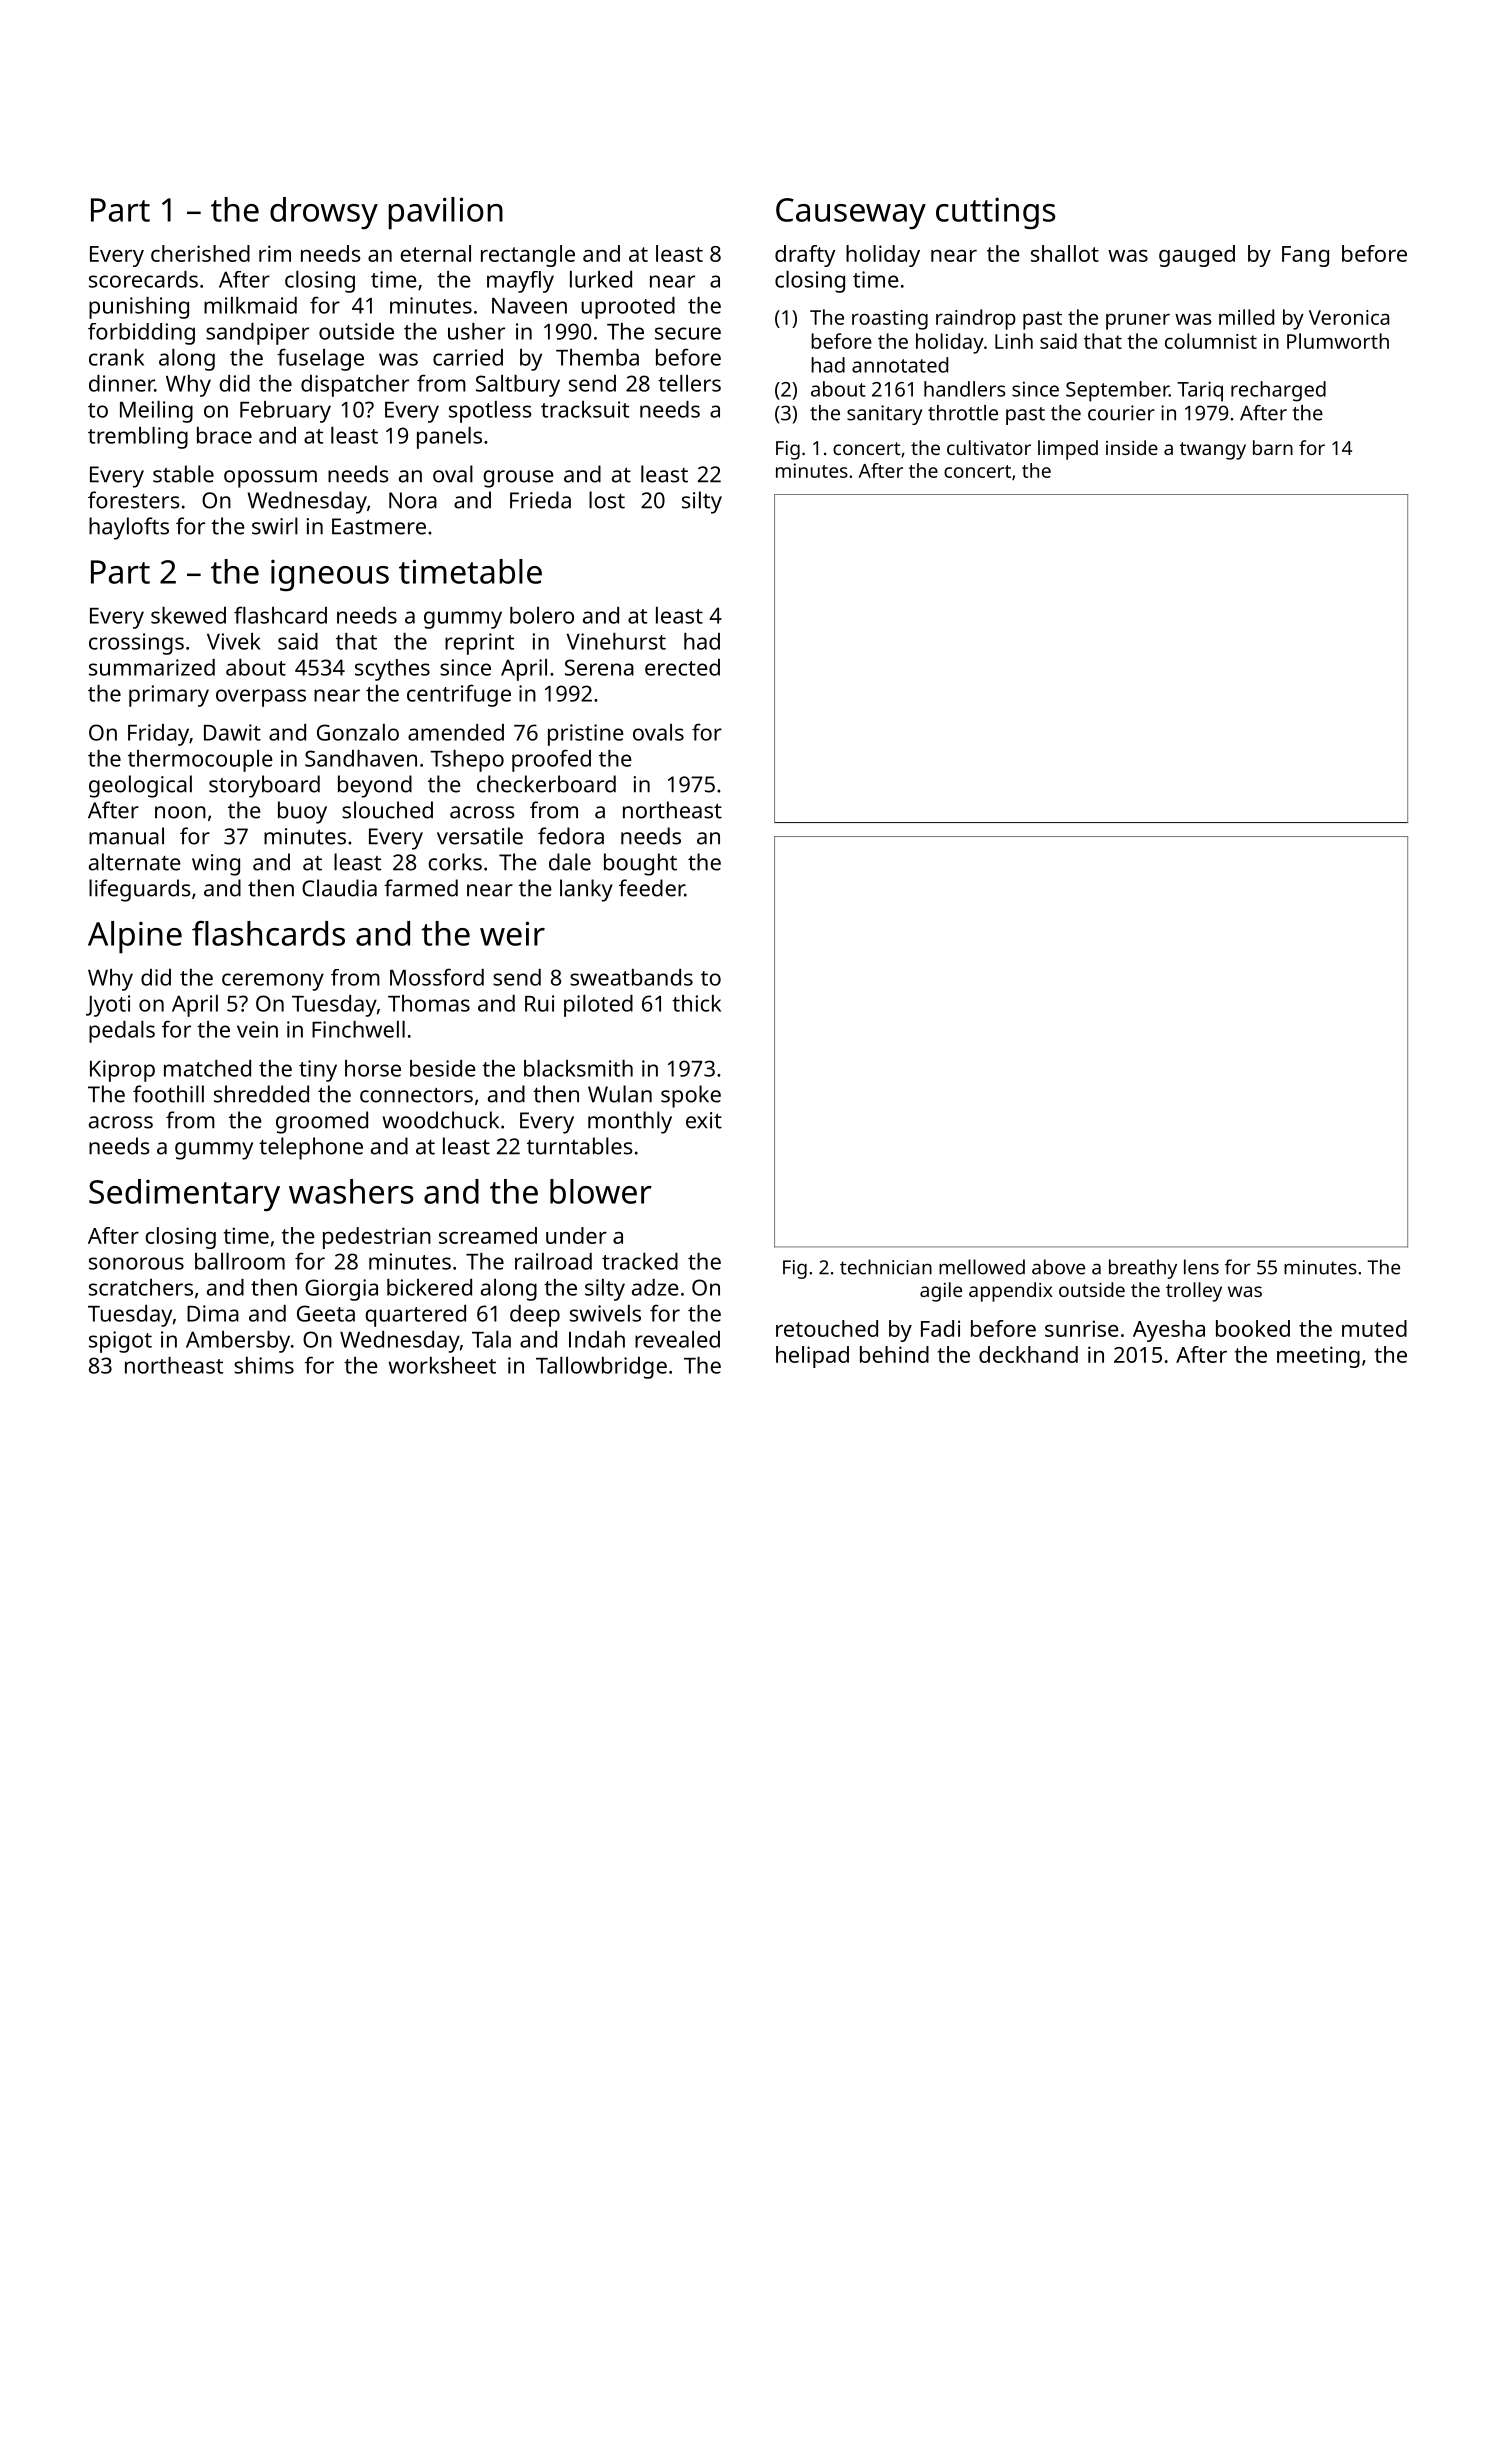  Describe the element at coordinates (445, 213) in the screenshot. I see `pavilion` at that location.
